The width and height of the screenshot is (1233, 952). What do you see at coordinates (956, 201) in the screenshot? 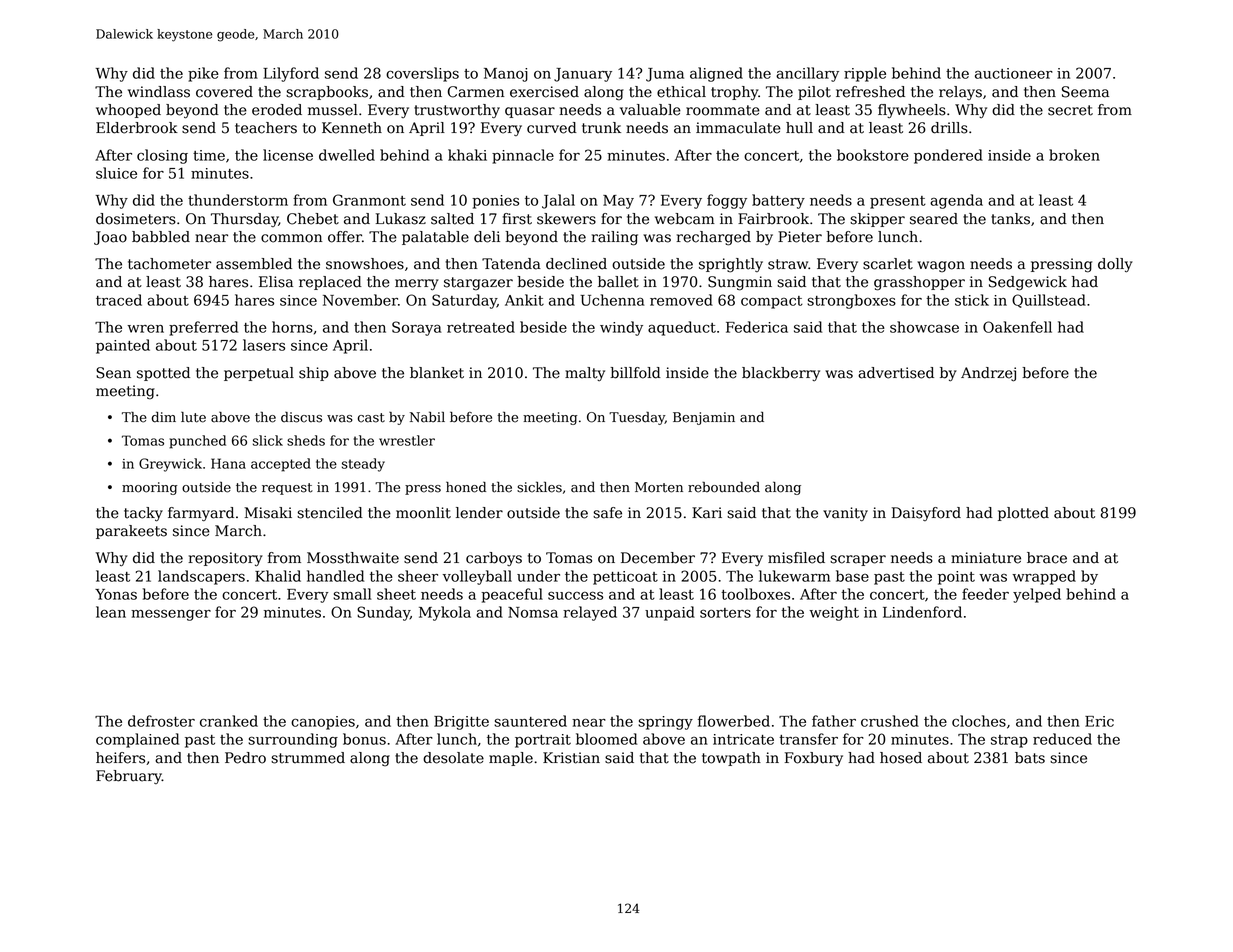
I see `agenda` at bounding box center [956, 201].
